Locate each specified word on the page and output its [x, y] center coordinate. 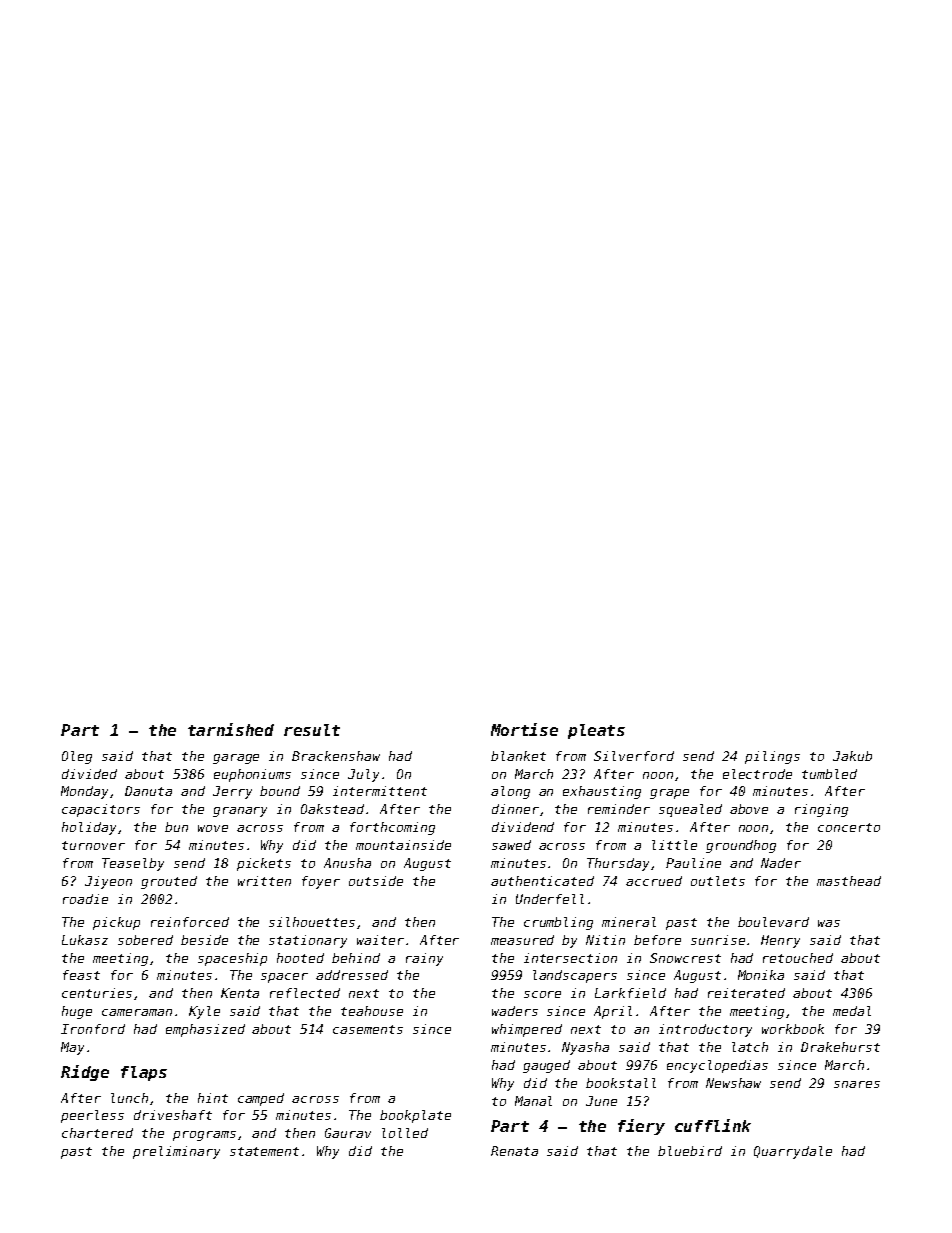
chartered [97, 1133]
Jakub [852, 756]
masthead [849, 881]
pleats [596, 731]
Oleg [77, 757]
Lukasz [85, 940]
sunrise [718, 940]
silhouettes [312, 922]
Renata [514, 1151]
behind [356, 958]
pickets [264, 864]
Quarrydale [793, 1152]
